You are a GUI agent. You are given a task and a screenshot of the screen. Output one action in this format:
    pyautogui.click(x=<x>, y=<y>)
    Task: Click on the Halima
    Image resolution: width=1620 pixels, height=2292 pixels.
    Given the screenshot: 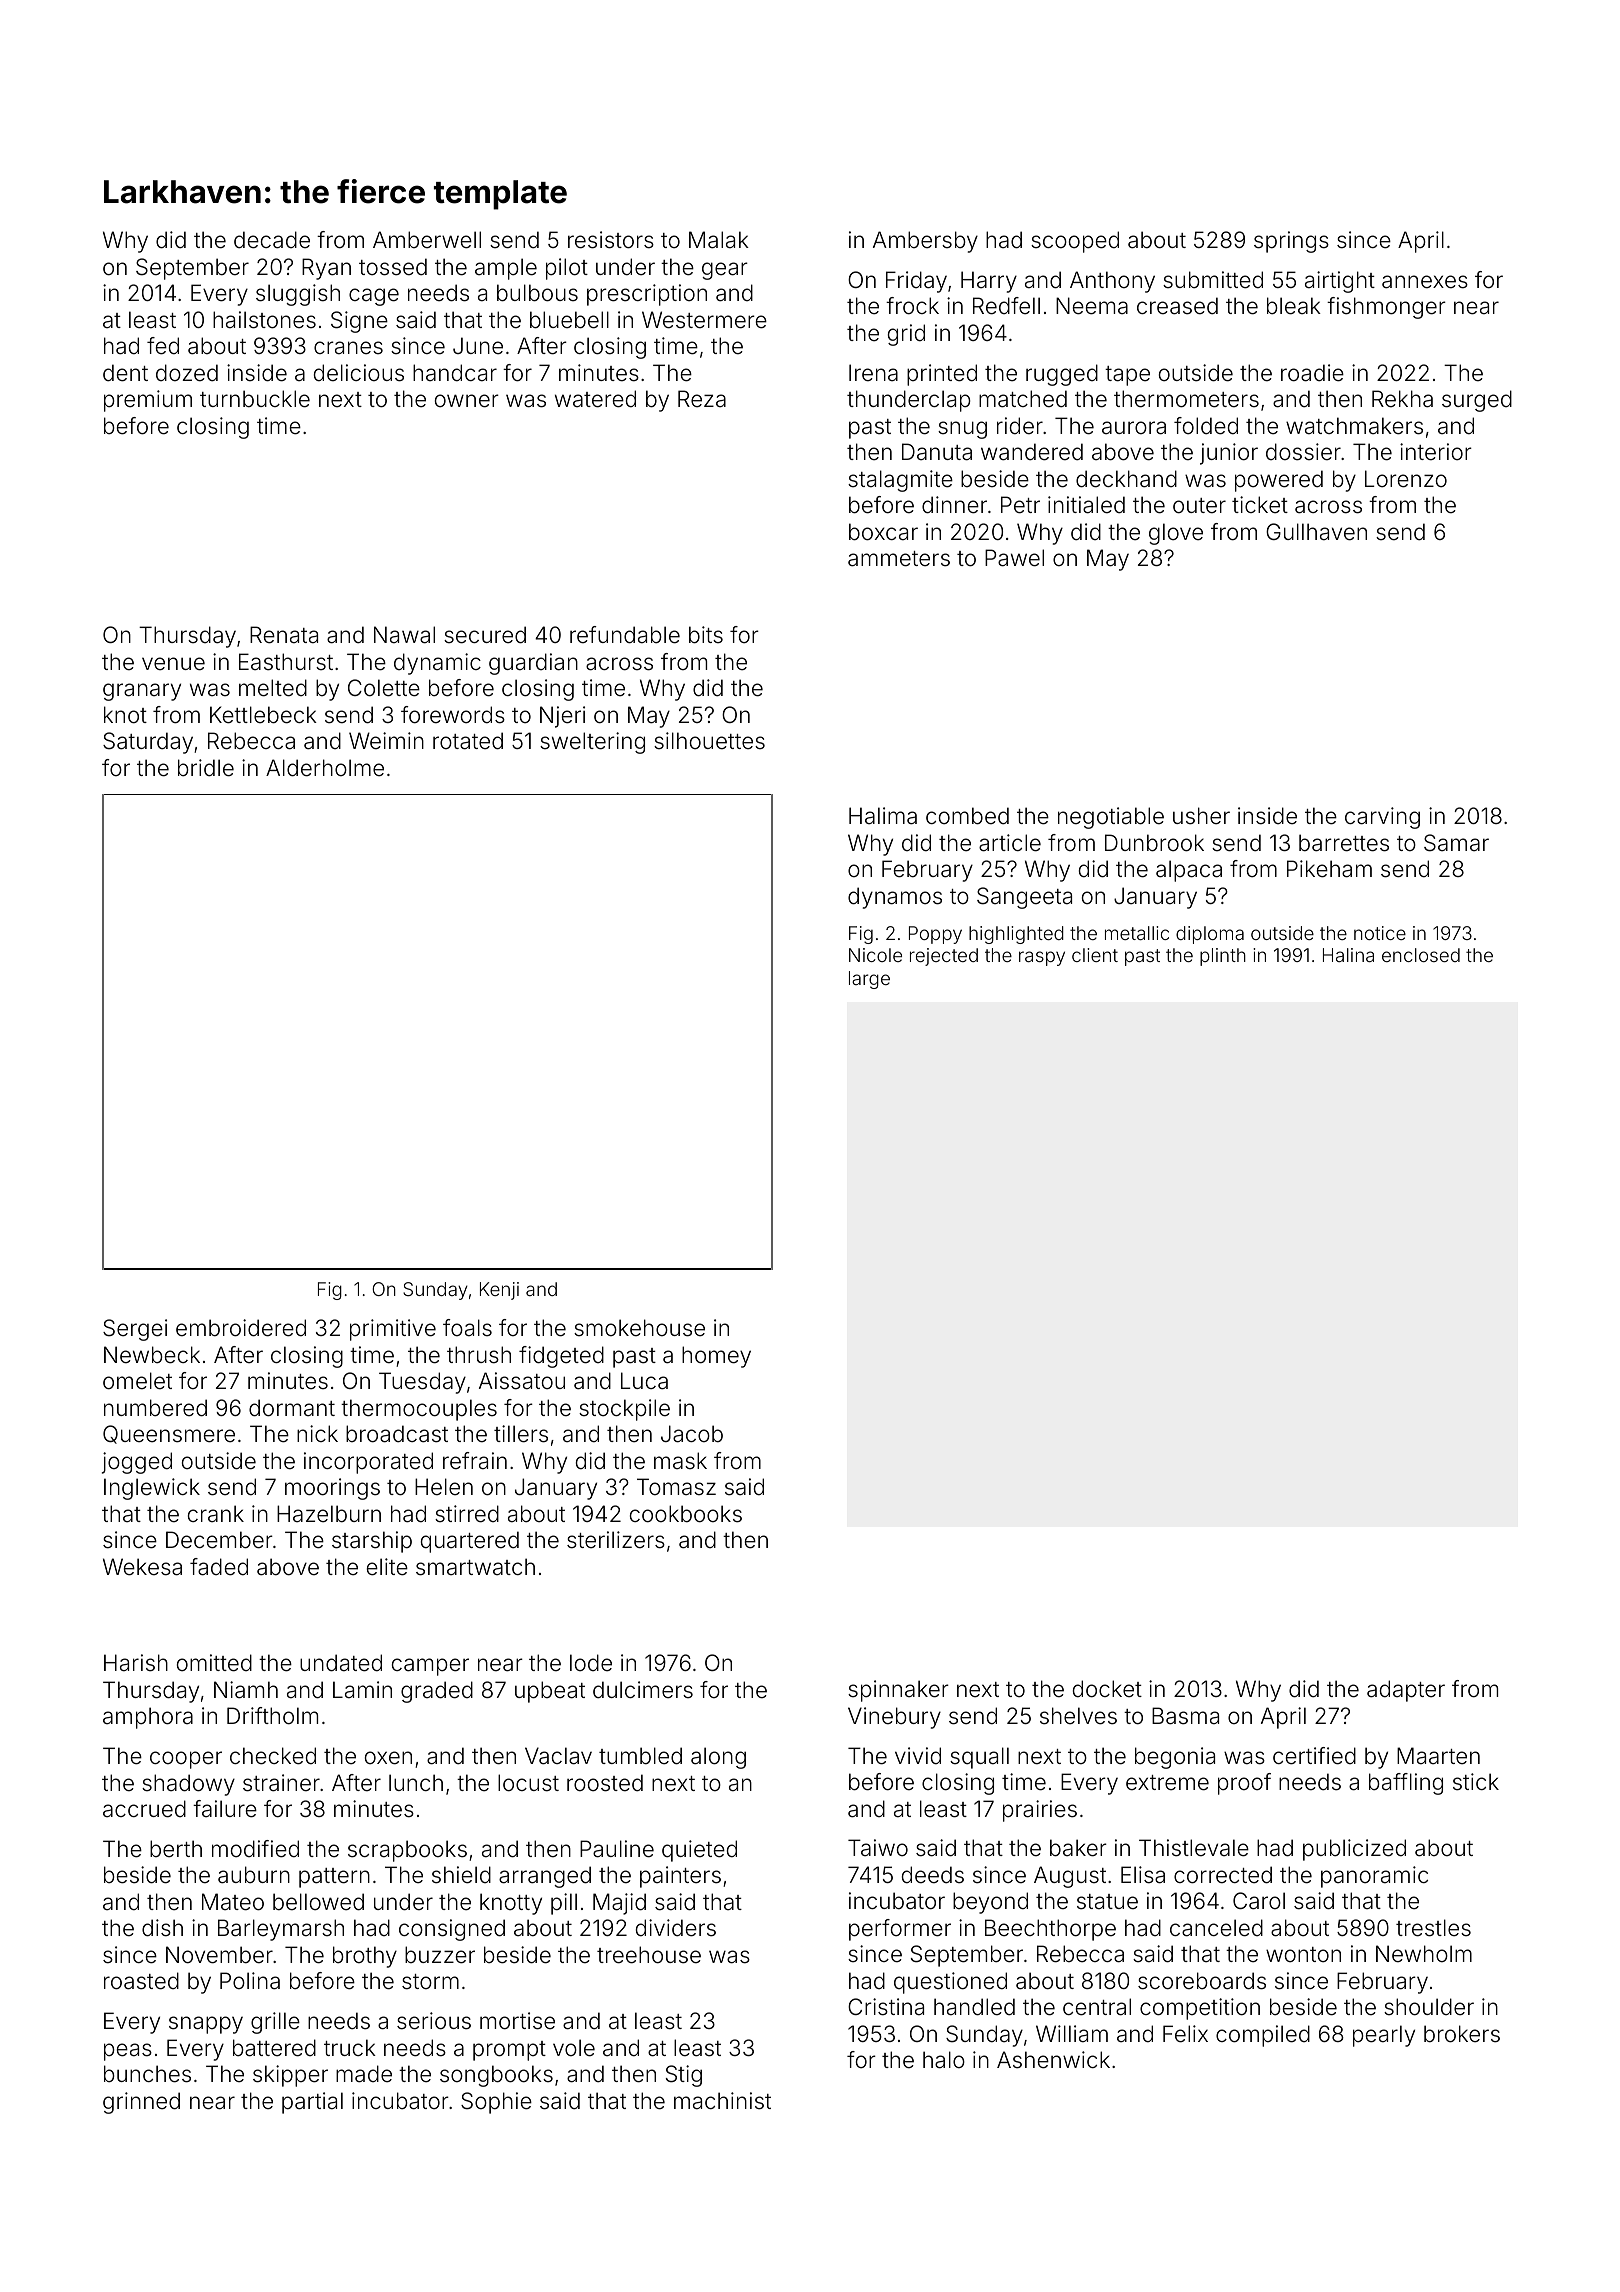 What is the action you would take?
    pyautogui.click(x=883, y=816)
